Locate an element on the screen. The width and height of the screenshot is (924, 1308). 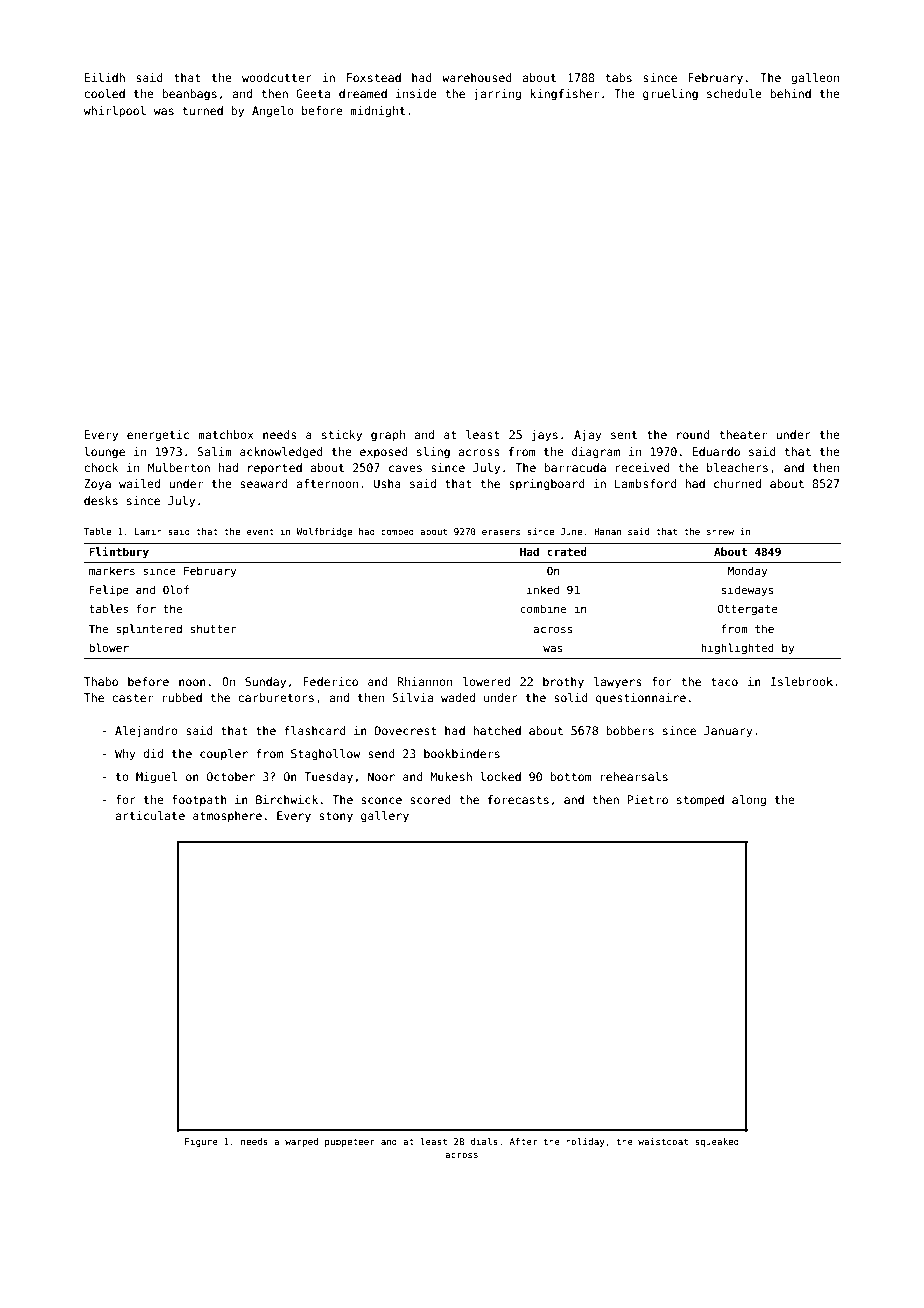
Ottergate is located at coordinates (748, 609).
